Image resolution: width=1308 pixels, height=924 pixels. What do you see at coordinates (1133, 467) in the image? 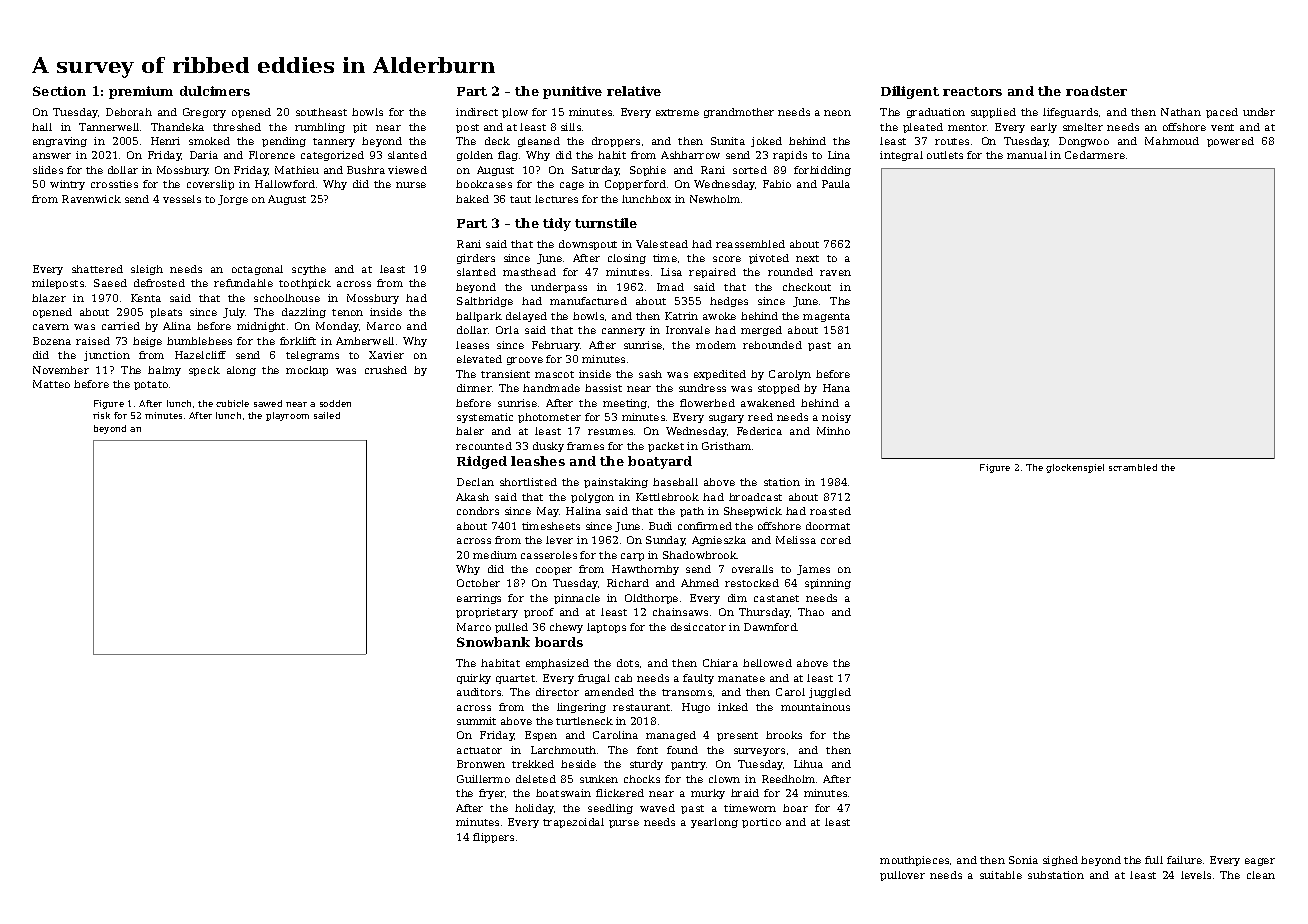
I see `scrambled` at bounding box center [1133, 467].
